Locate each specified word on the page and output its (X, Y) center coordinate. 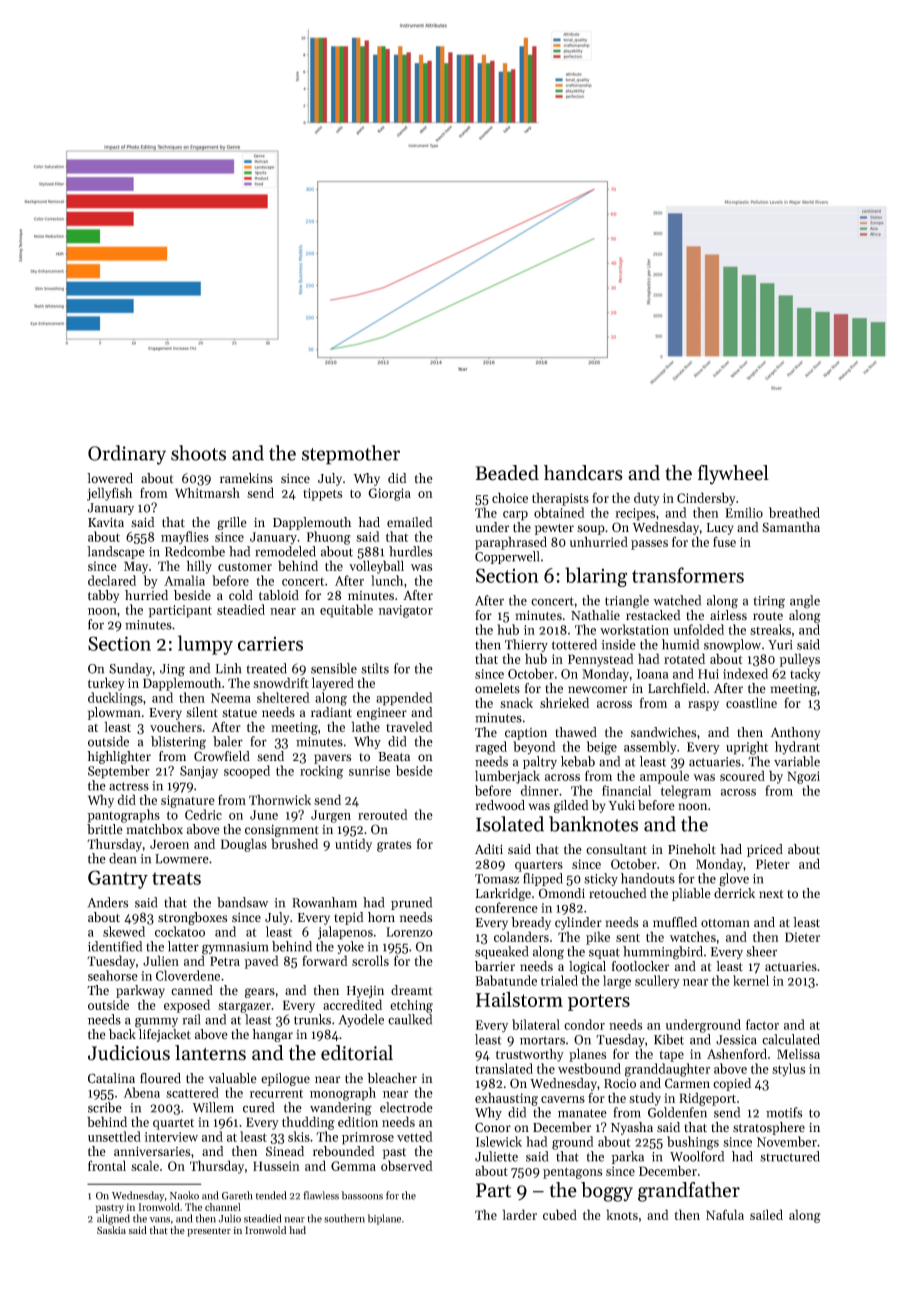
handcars (583, 473)
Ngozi (803, 777)
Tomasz (497, 879)
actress (129, 786)
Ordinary (127, 455)
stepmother (351, 455)
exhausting (506, 1099)
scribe (105, 1107)
